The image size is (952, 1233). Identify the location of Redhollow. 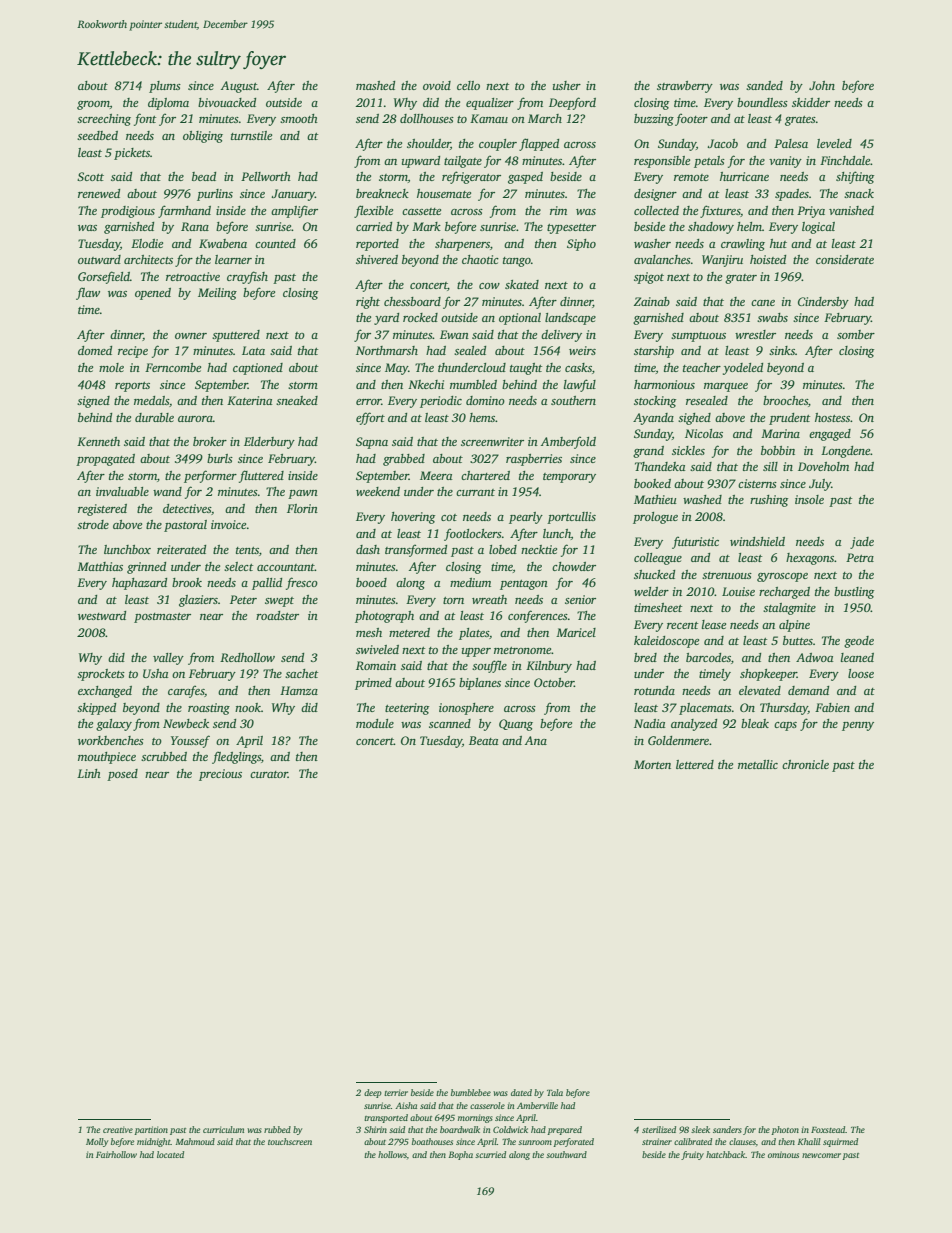
(247, 657).
